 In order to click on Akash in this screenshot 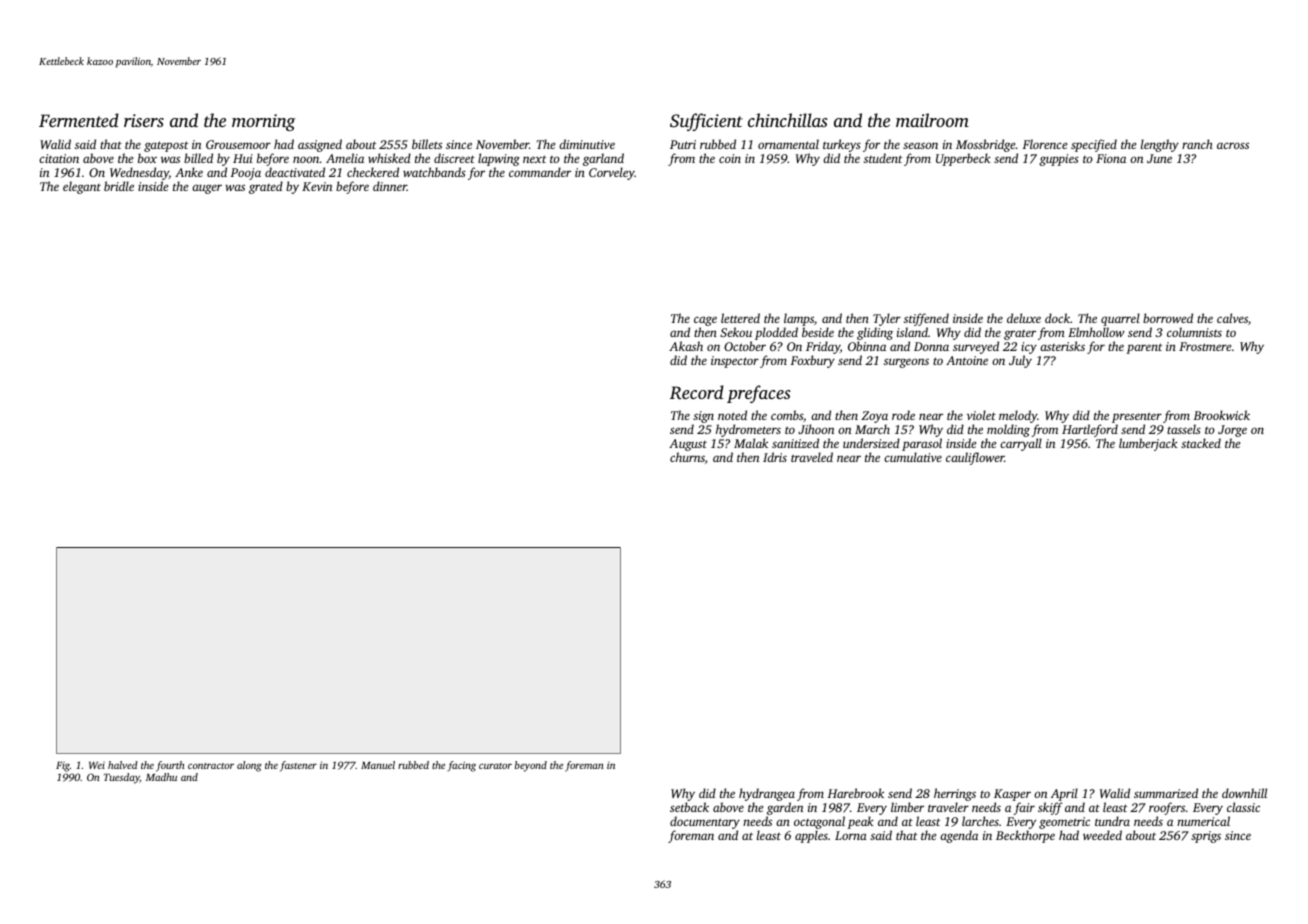, I will do `click(686, 346)`.
